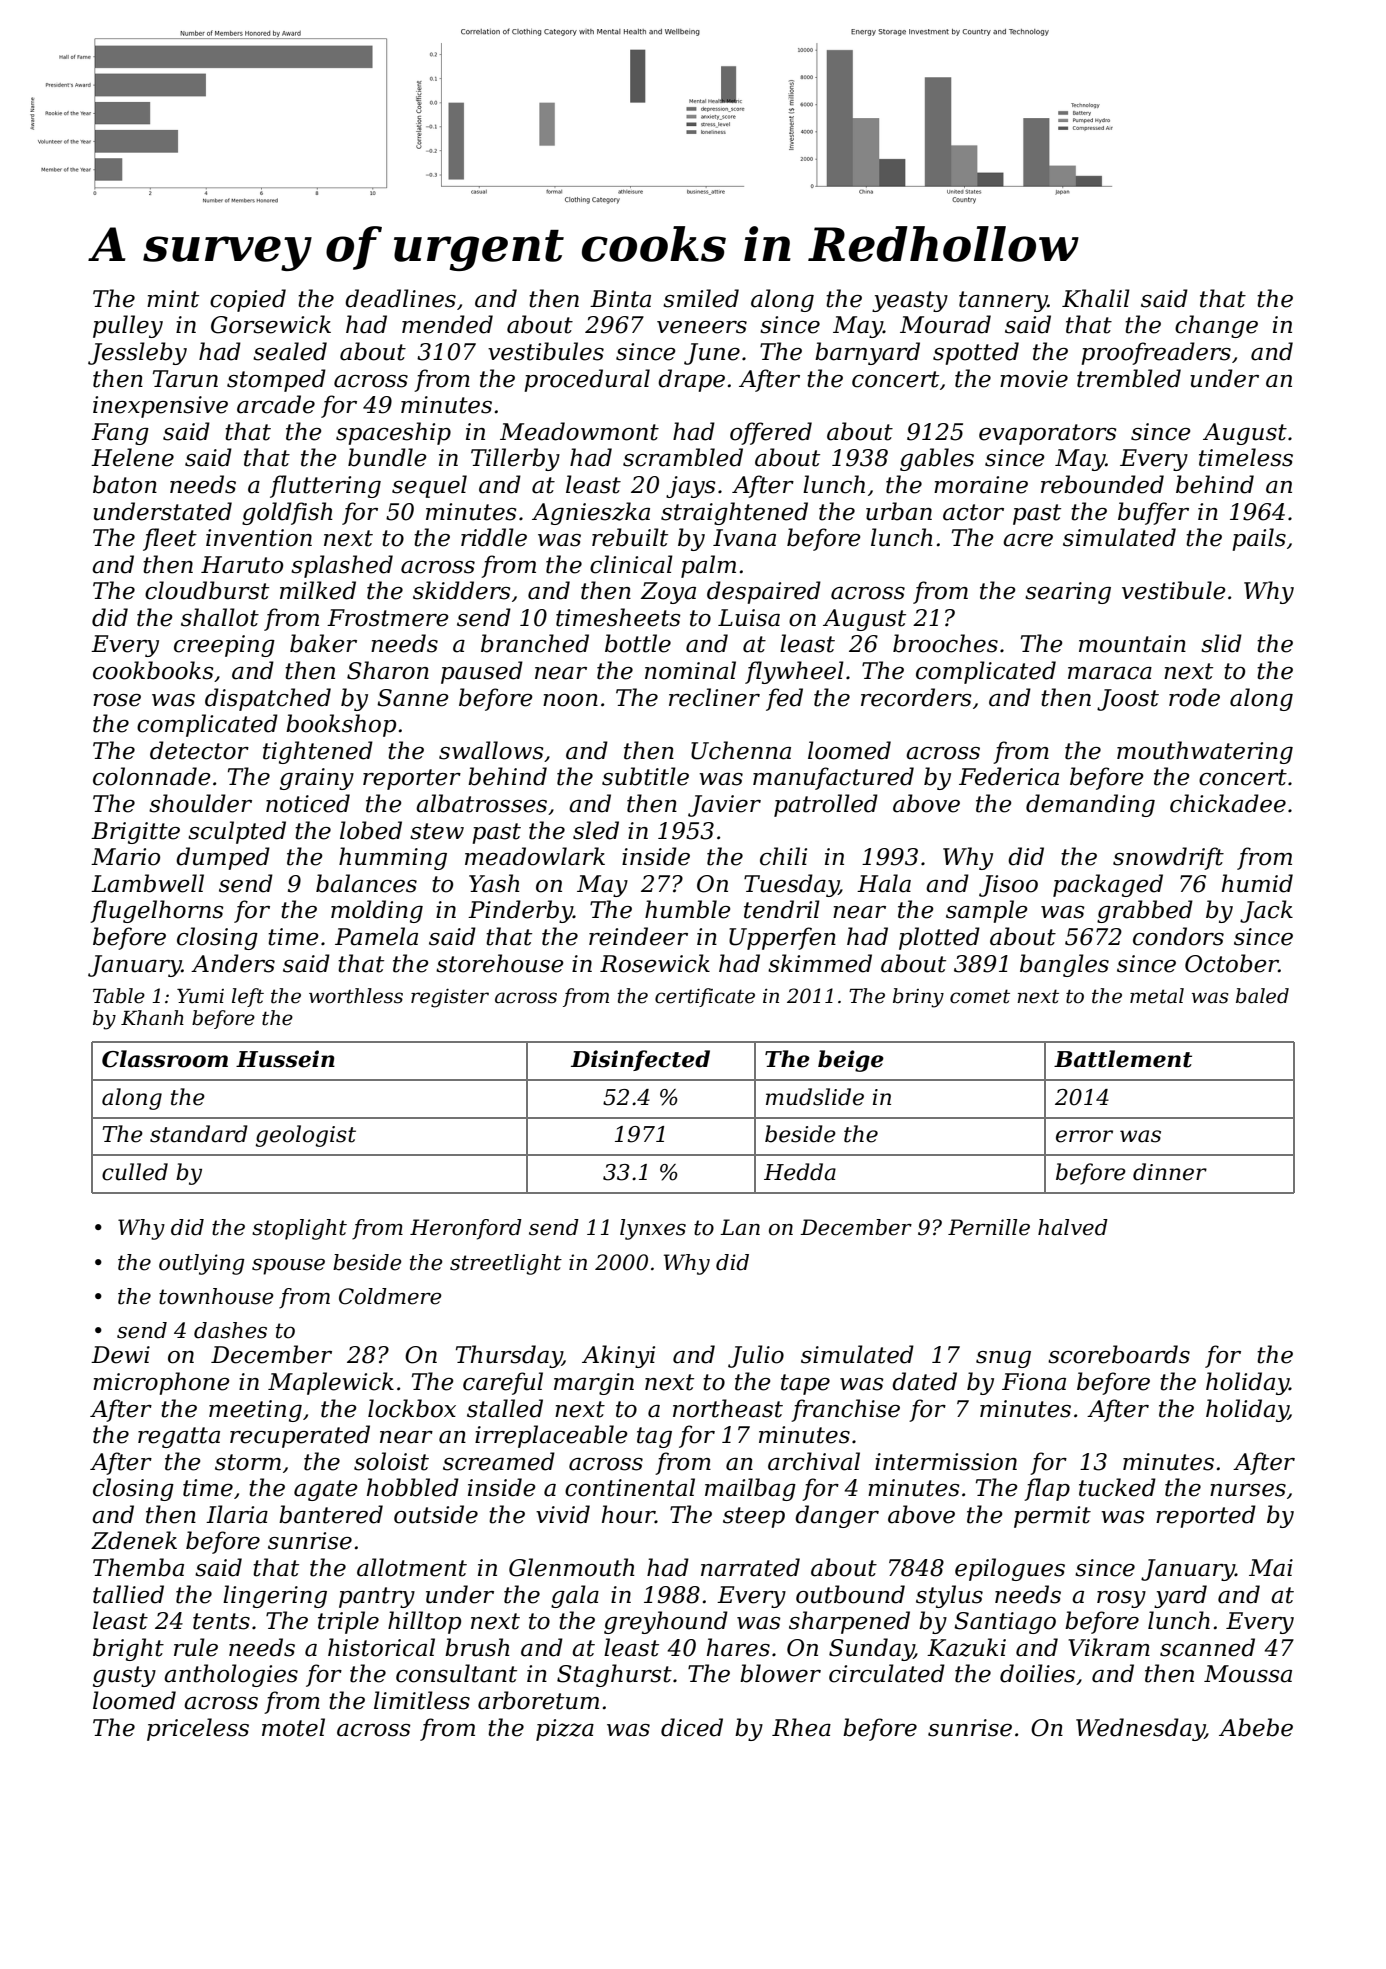  I want to click on Khalil, so click(1096, 298).
